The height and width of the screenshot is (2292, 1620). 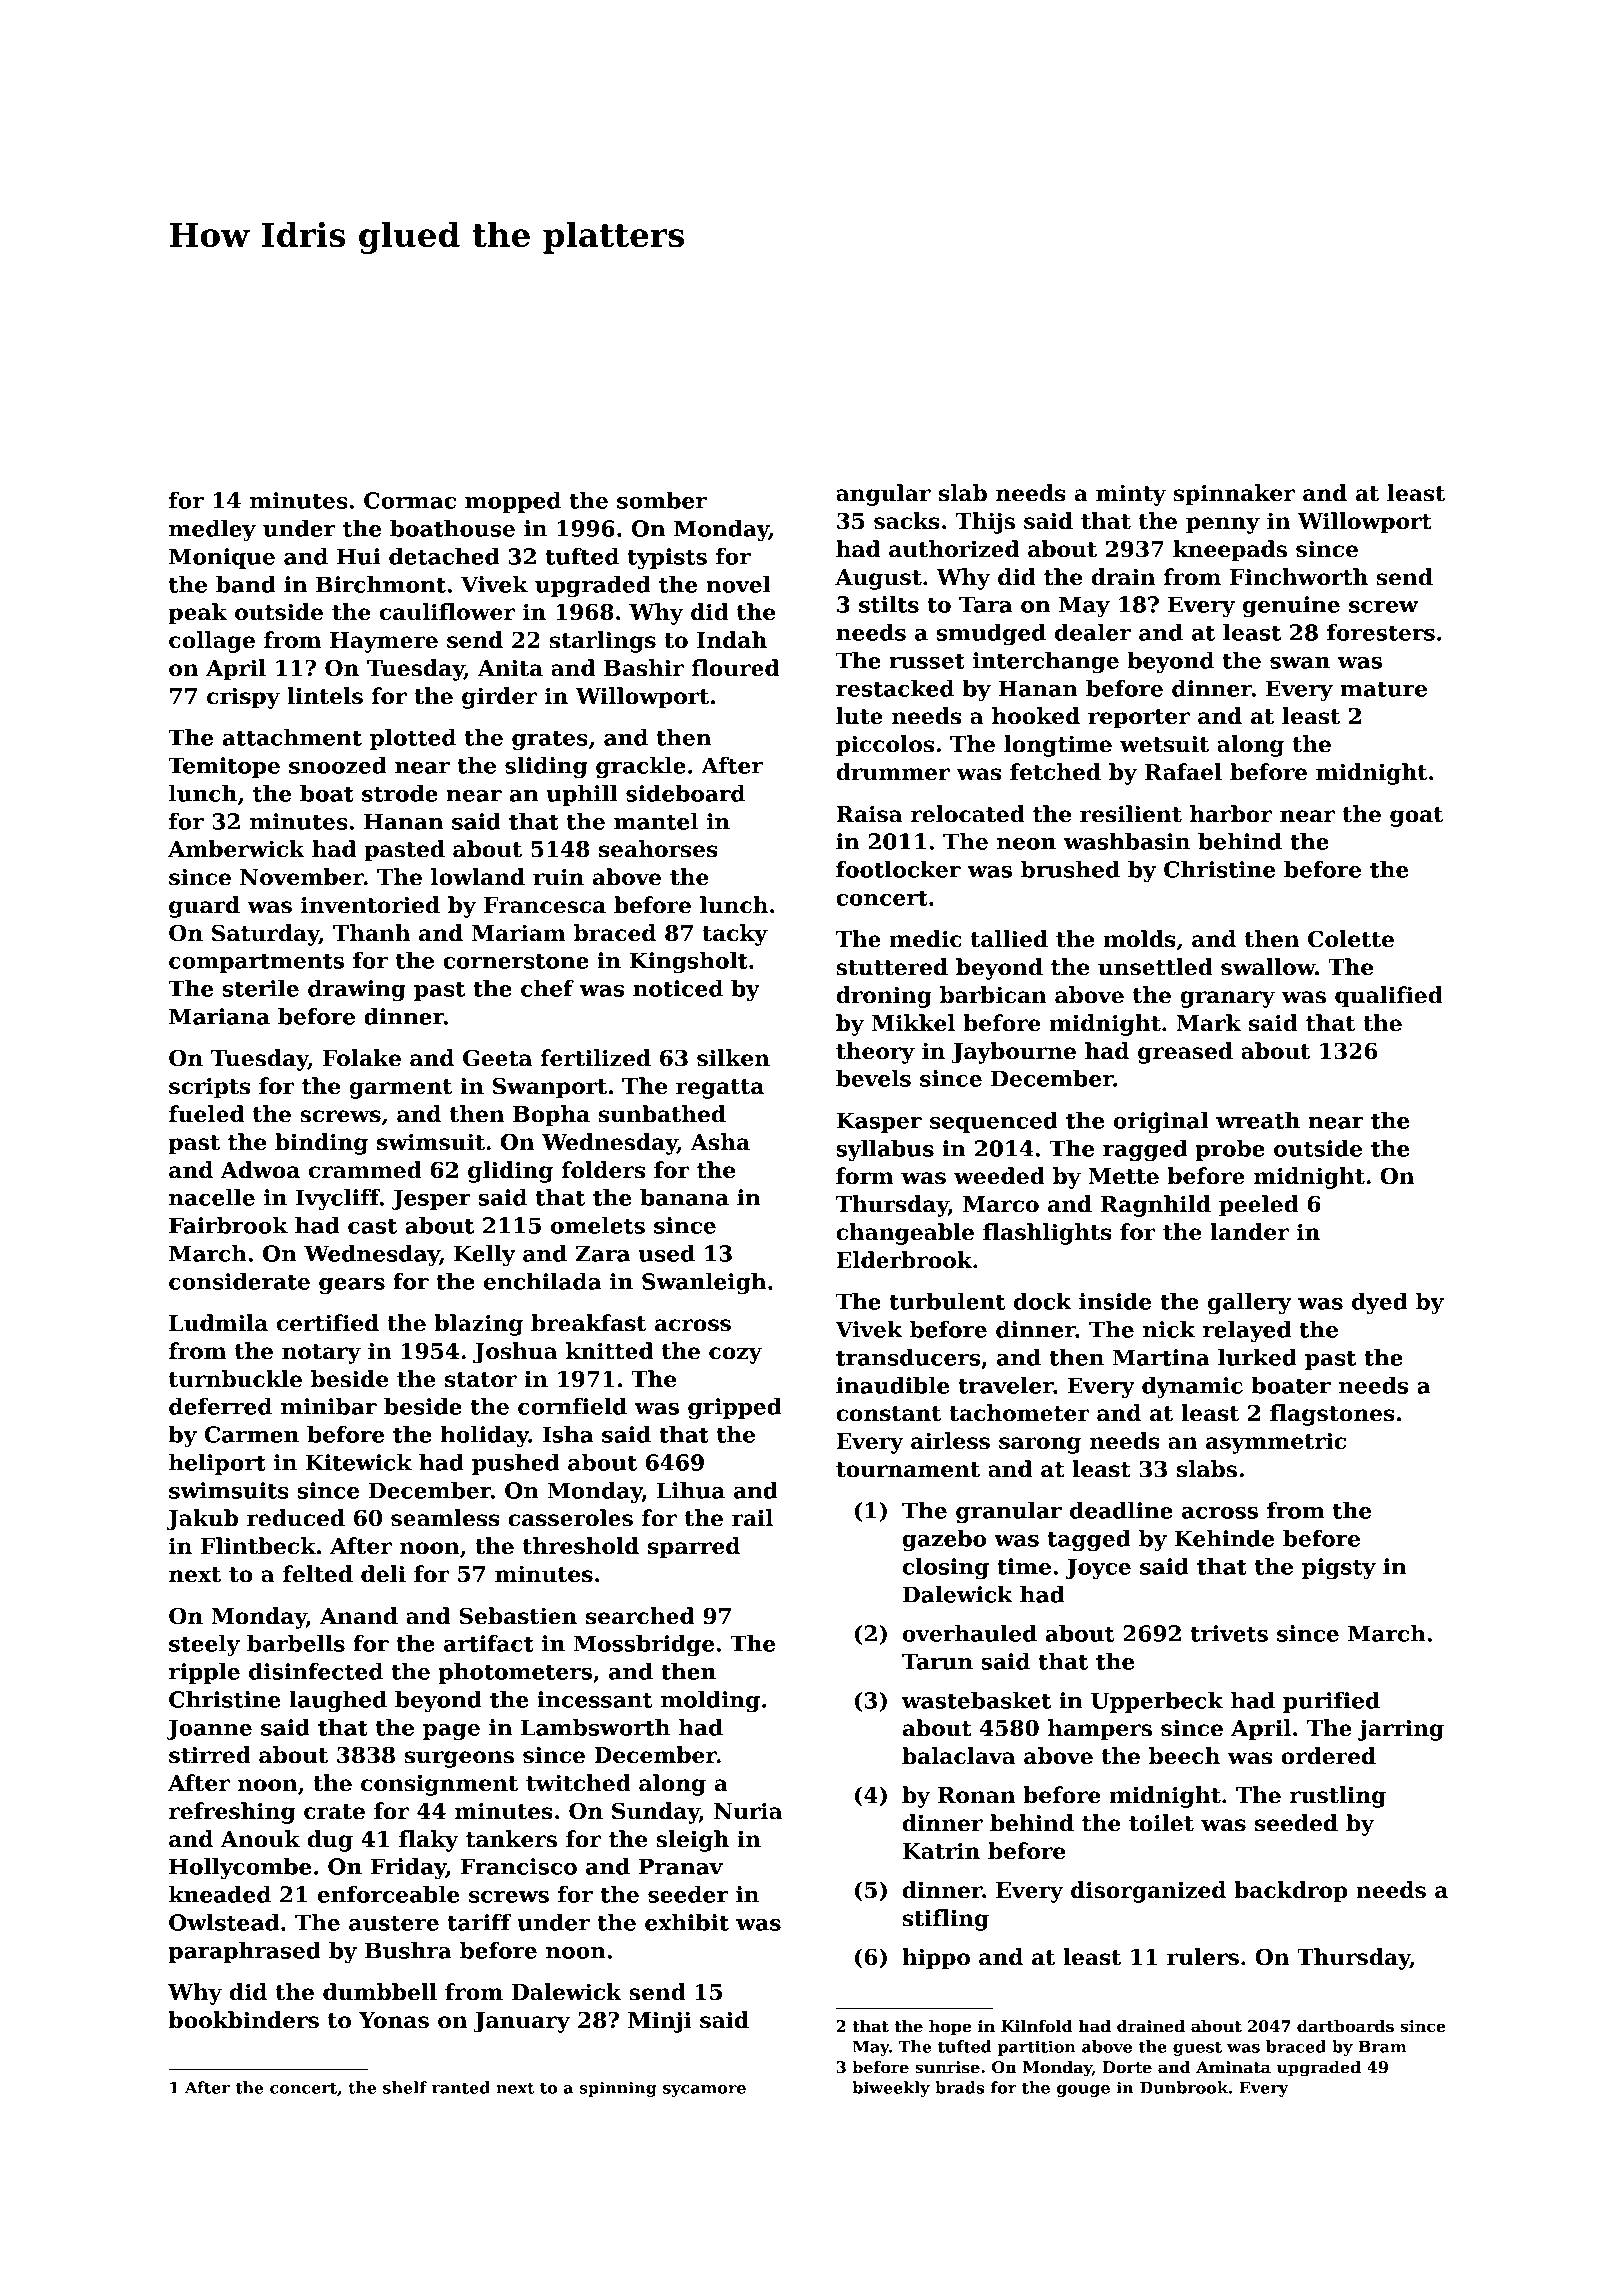 What do you see at coordinates (1299, 577) in the screenshot?
I see `Finchworth` at bounding box center [1299, 577].
